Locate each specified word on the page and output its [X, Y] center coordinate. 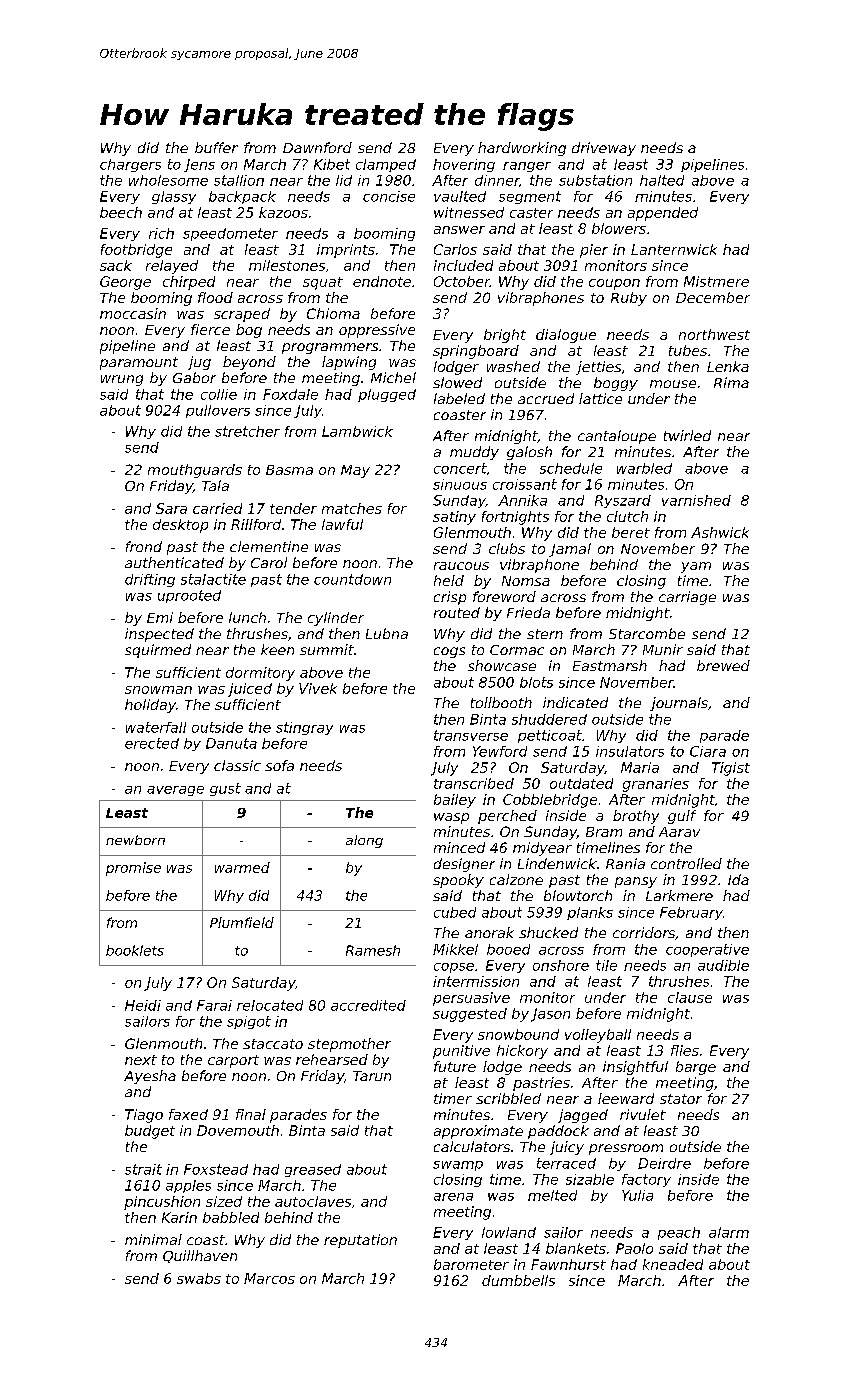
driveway [604, 149]
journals [679, 704]
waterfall [156, 727]
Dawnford [317, 147]
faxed [188, 1114]
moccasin [133, 313]
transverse [471, 735]
